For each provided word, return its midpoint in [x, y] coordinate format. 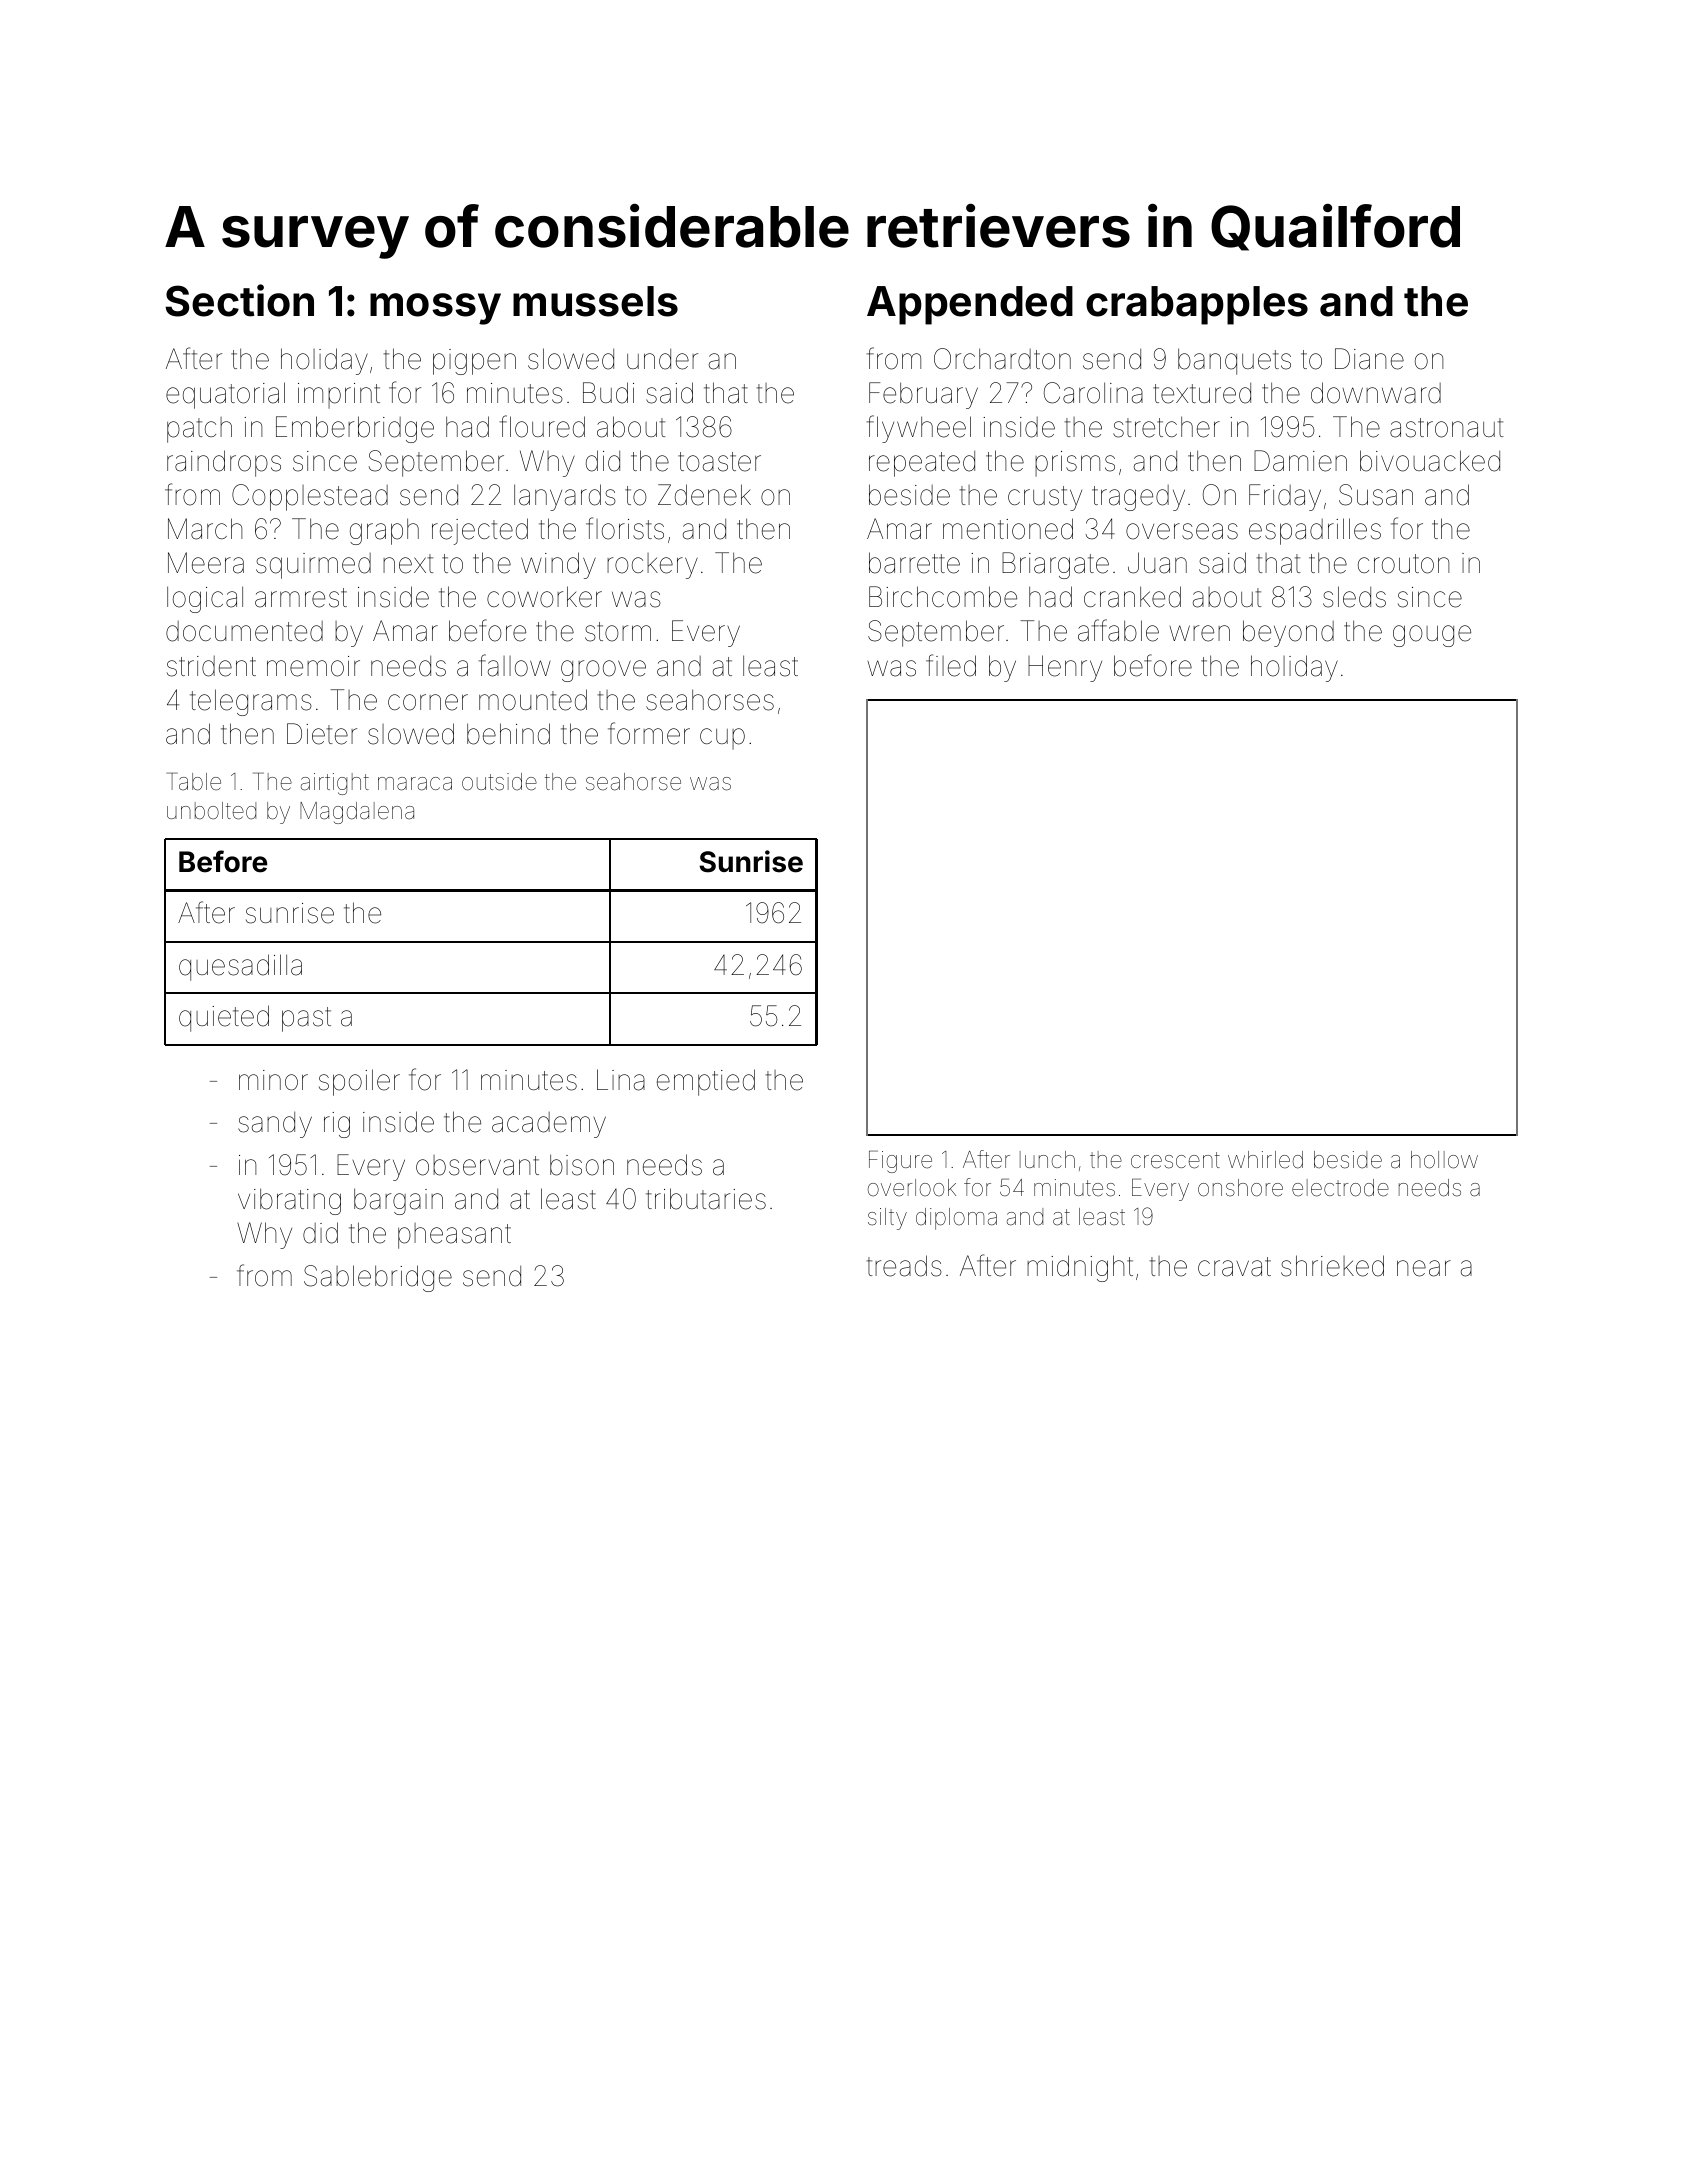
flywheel [919, 429]
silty [887, 1219]
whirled [1265, 1160]
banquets [1234, 361]
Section [239, 300]
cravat [1234, 1267]
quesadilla [240, 967]
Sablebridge [378, 1278]
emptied [706, 1082]
